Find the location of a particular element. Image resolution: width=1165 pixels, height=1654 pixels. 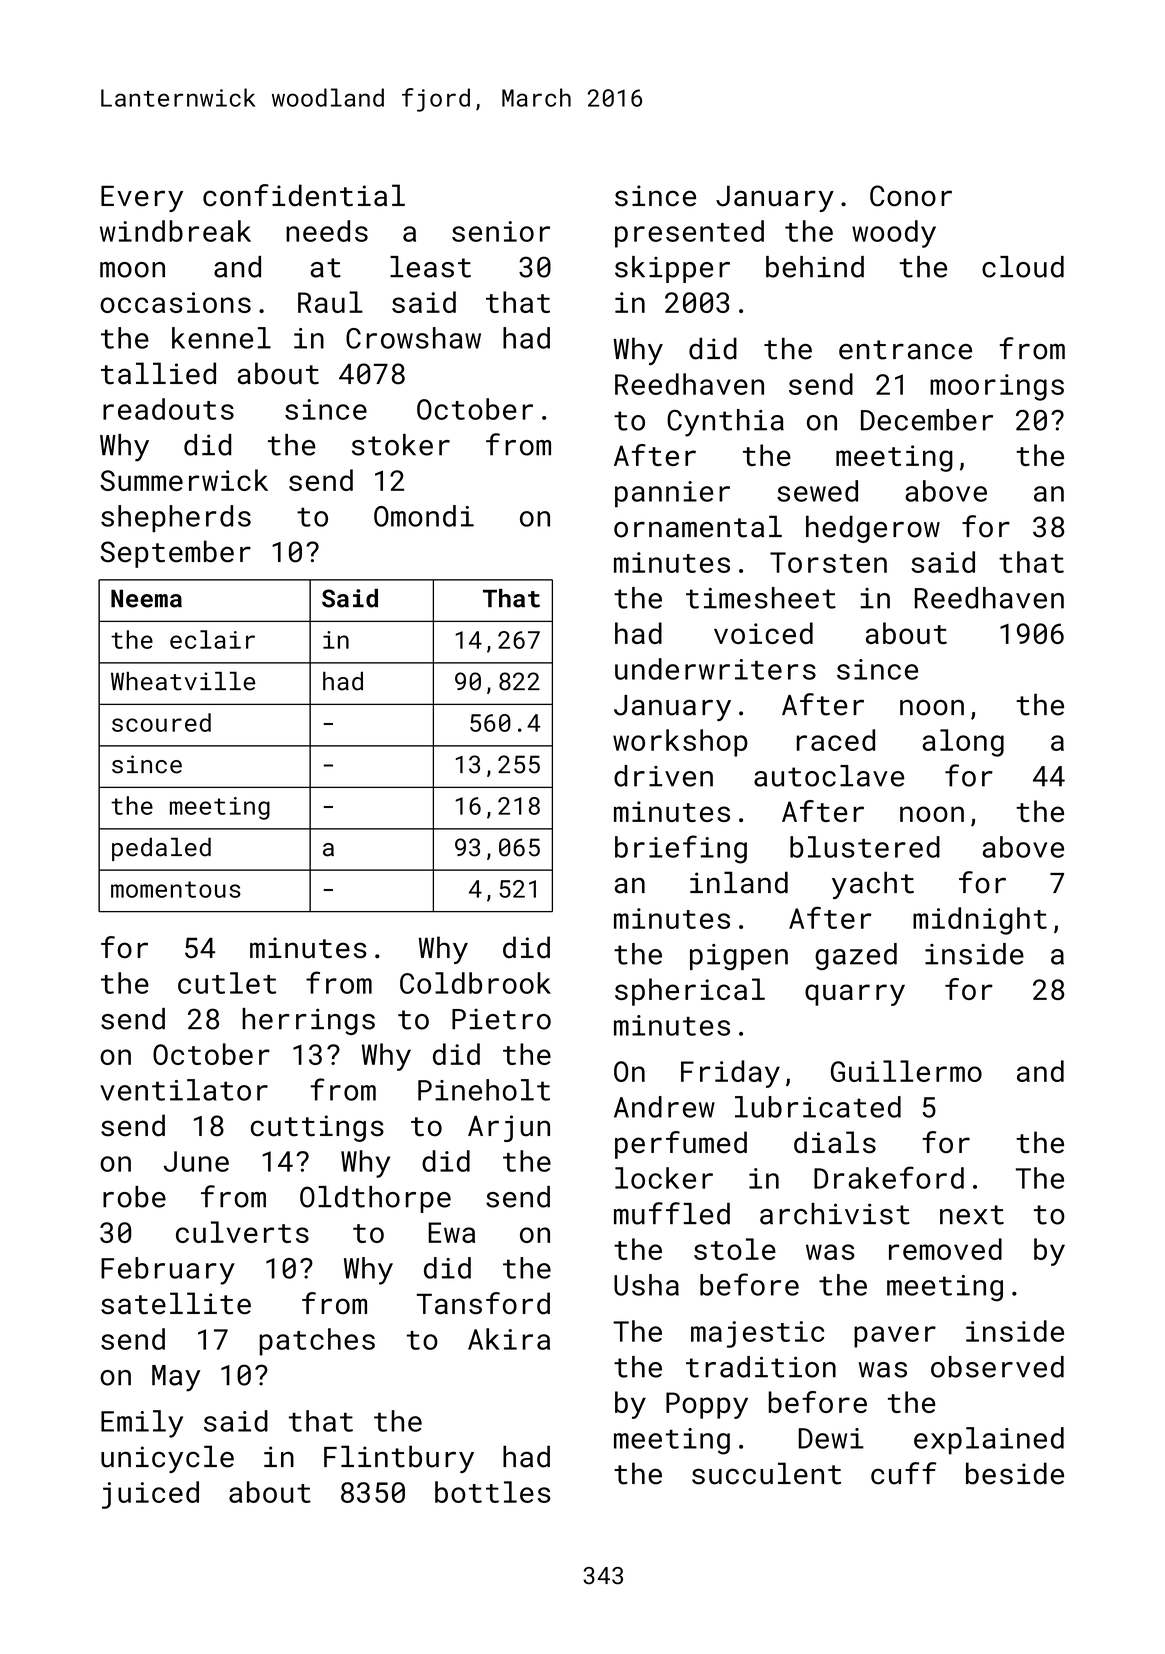

tallied is located at coordinates (158, 373).
